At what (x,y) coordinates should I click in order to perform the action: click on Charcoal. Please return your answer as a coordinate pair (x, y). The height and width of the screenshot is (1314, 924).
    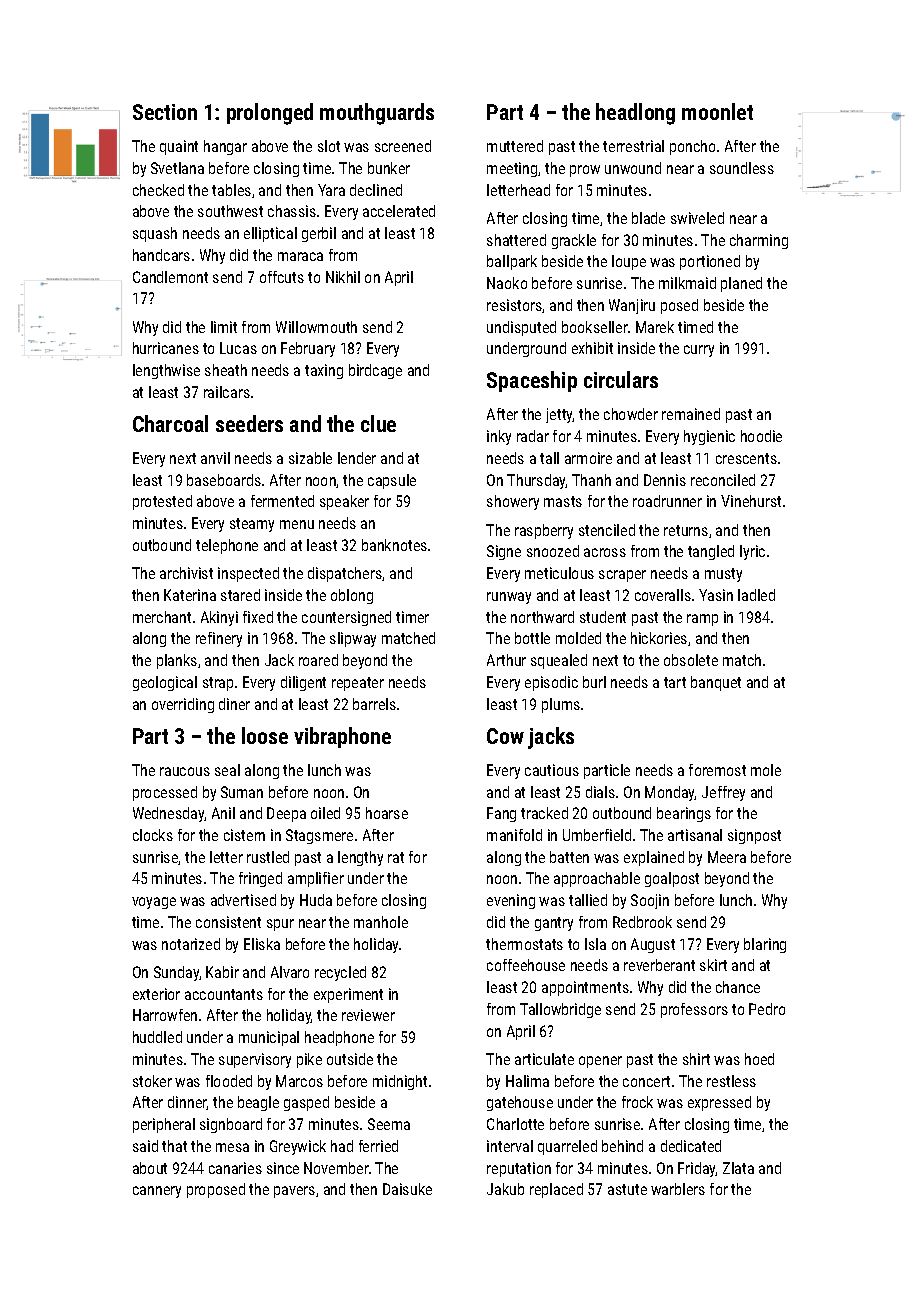
    Looking at the image, I should click on (170, 423).
